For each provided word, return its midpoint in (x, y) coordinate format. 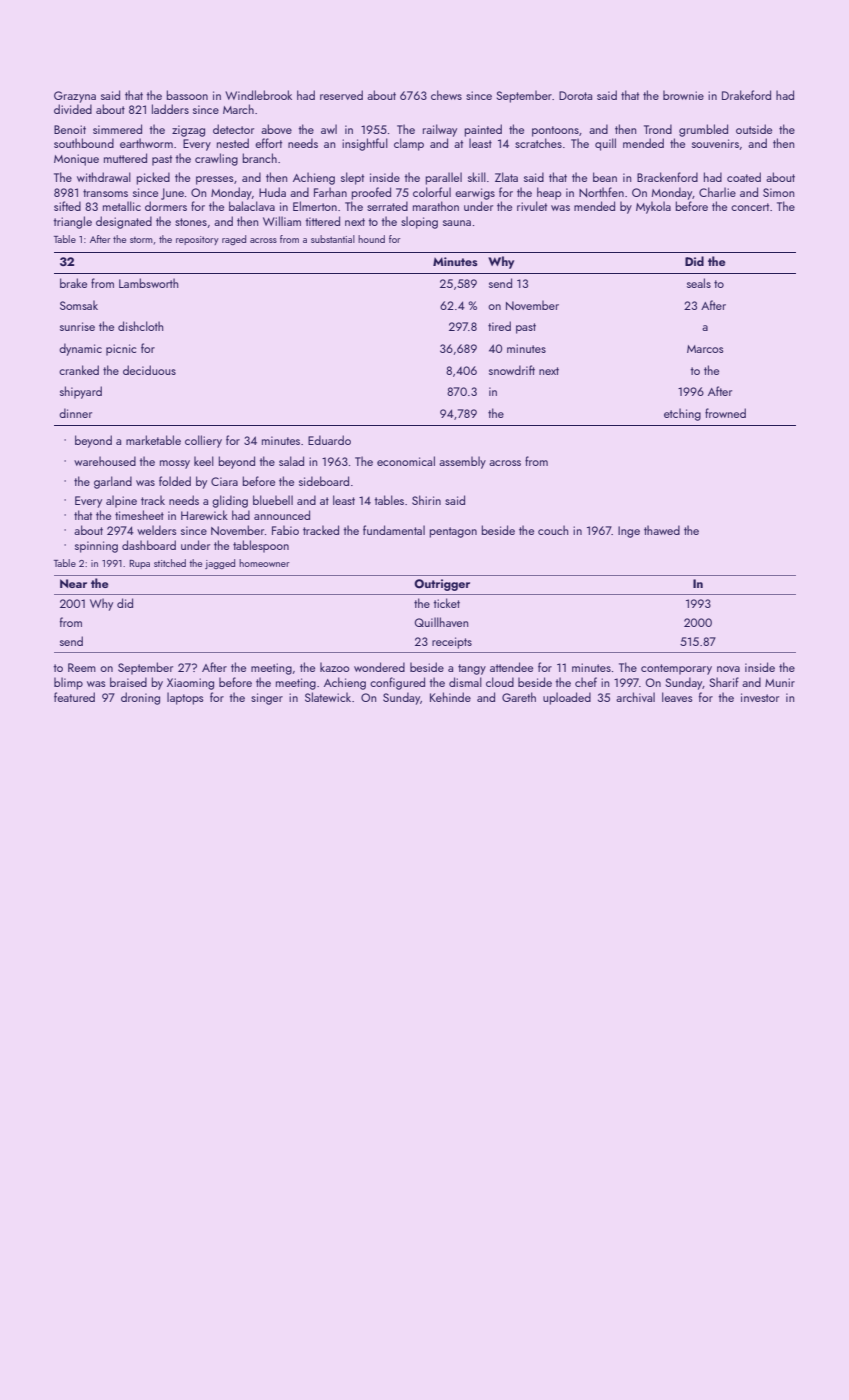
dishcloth (140, 326)
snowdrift (512, 370)
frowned (725, 413)
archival (635, 697)
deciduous (149, 370)
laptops (185, 698)
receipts (452, 643)
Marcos (705, 349)
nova (728, 669)
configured (397, 683)
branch (259, 158)
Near (73, 583)
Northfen (601, 192)
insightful (365, 144)
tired (499, 326)
